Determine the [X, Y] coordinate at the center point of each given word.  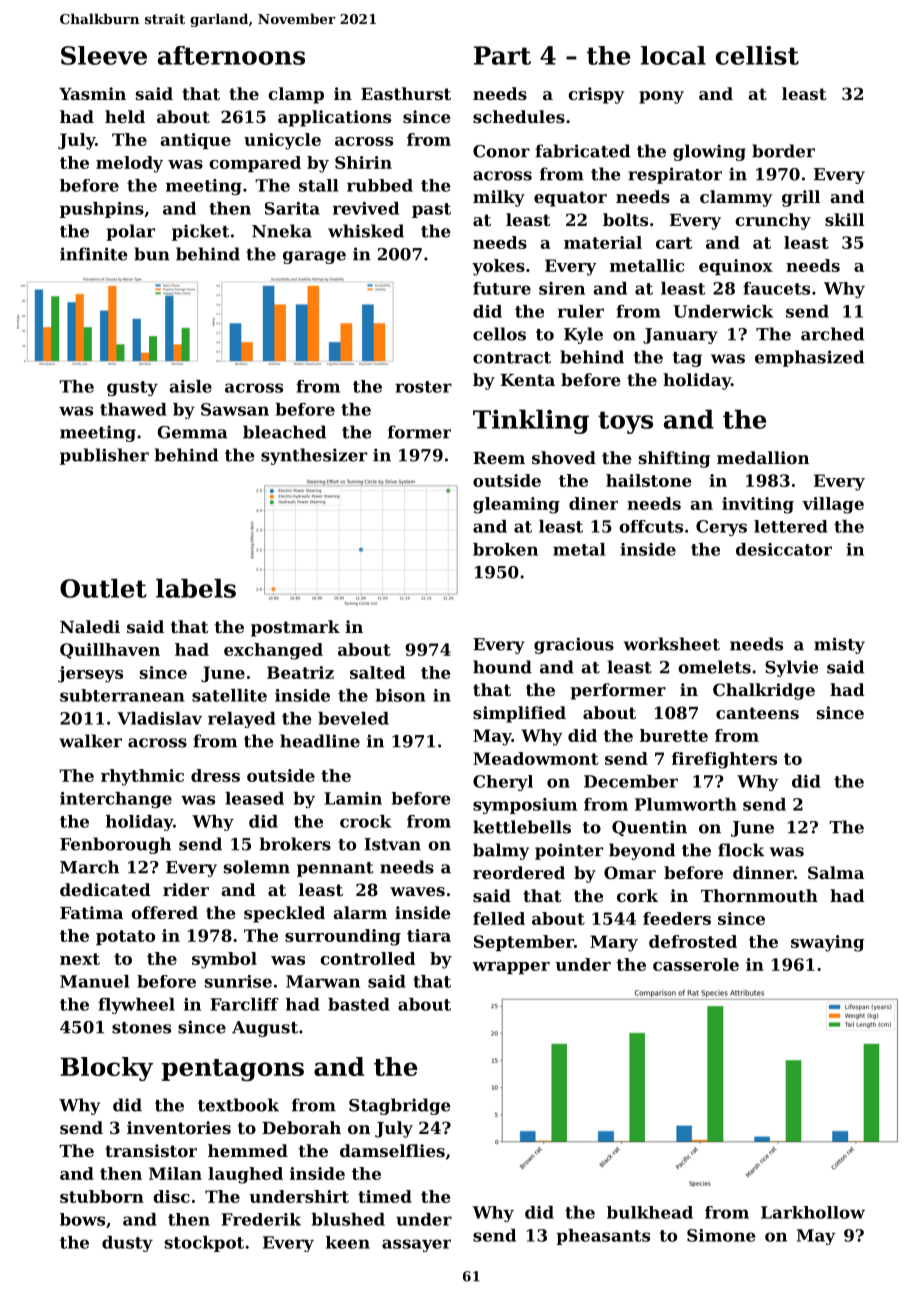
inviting [758, 505]
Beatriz [300, 672]
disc [171, 1196]
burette [674, 735]
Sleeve [104, 55]
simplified [519, 714]
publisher [104, 456]
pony [661, 97]
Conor [501, 151]
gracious [574, 645]
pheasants [603, 1237]
